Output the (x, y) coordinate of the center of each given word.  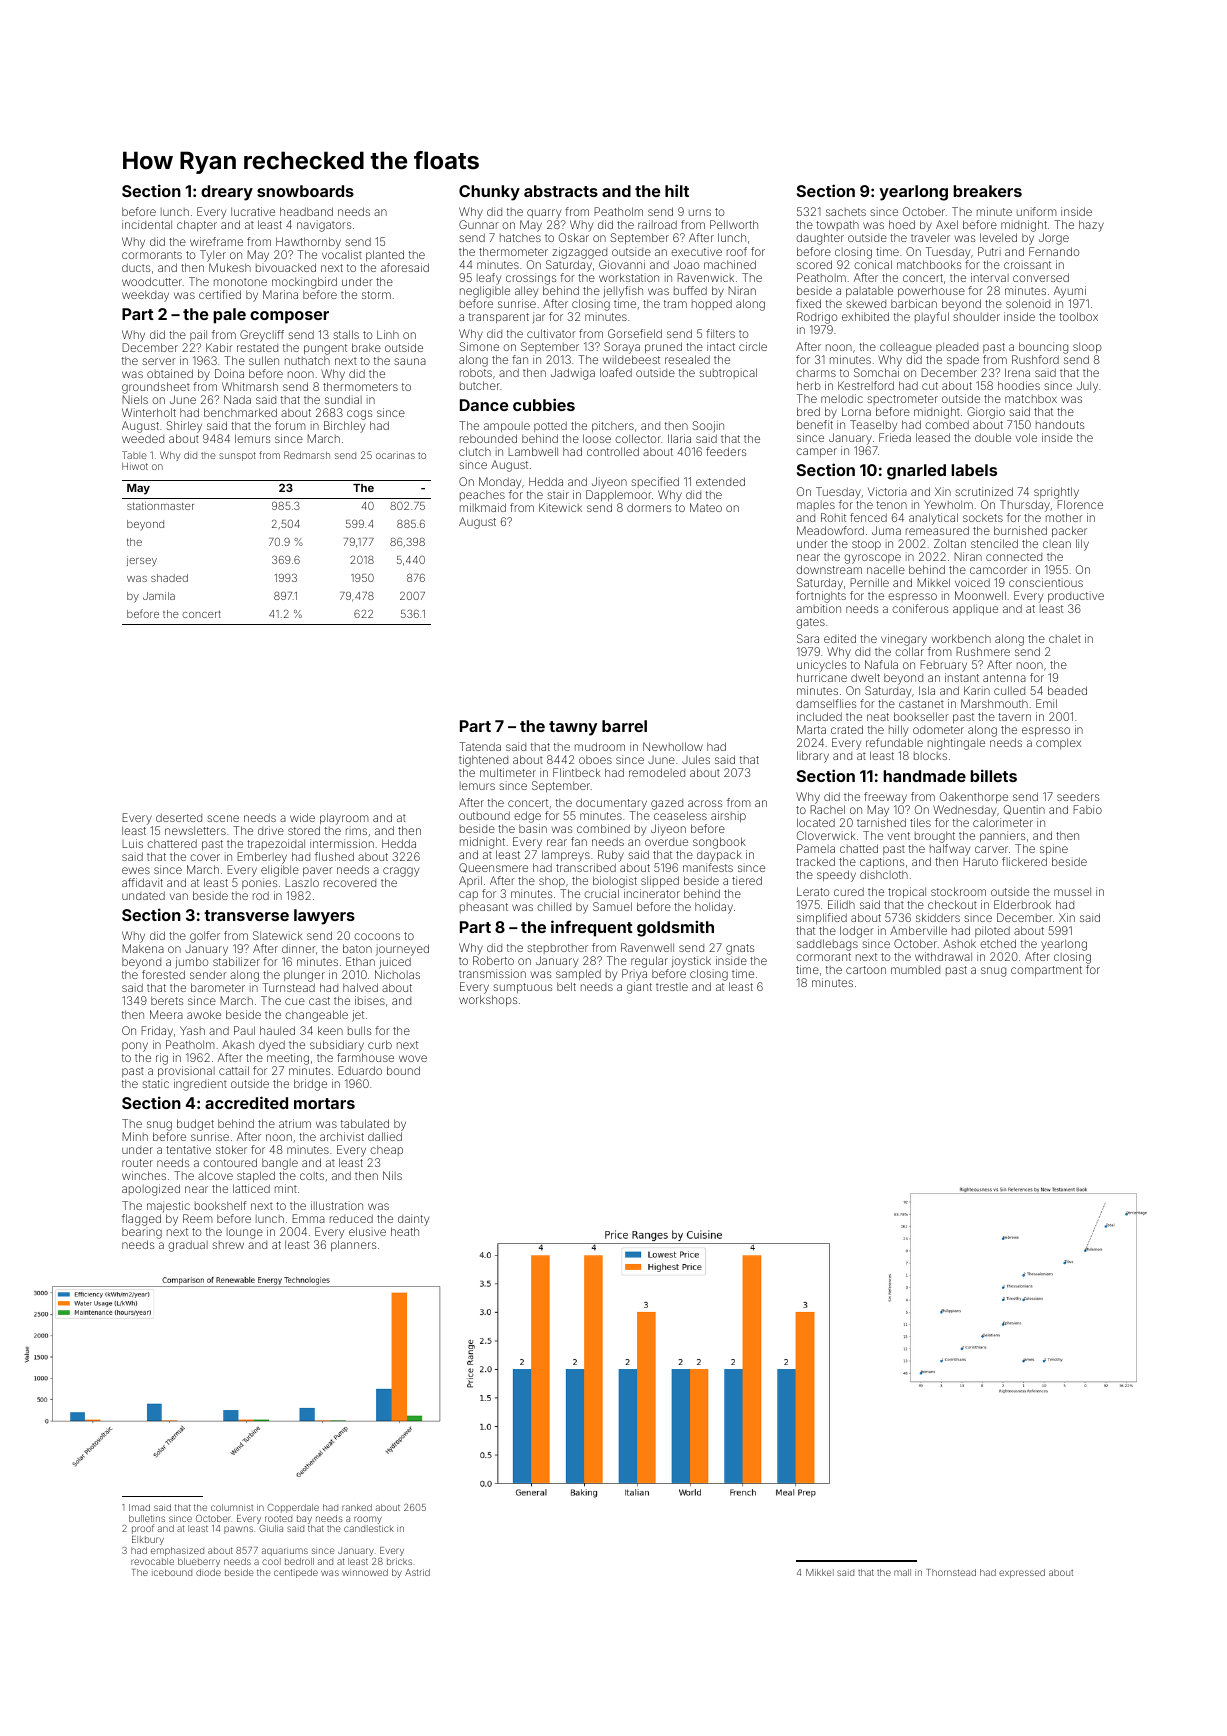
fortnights (821, 597)
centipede (296, 1573)
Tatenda (480, 746)
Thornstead (951, 1572)
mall (902, 1572)
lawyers (324, 917)
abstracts (561, 191)
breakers (987, 191)
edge (527, 817)
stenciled (994, 543)
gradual (188, 1246)
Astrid (417, 1572)
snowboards (305, 191)
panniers (1002, 836)
